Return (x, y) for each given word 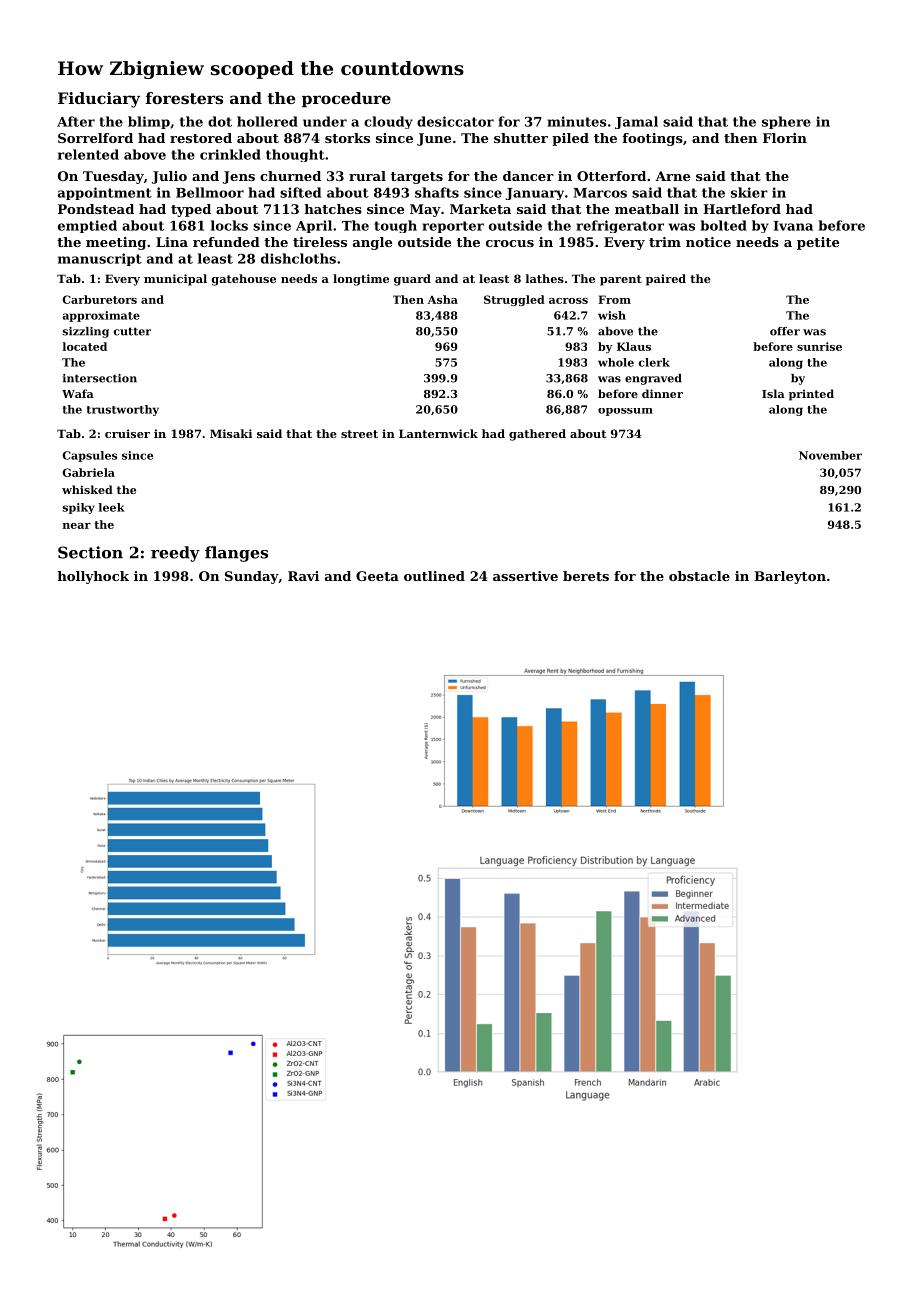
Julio (169, 177)
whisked (87, 489)
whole (616, 362)
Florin (785, 138)
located (85, 346)
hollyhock (93, 577)
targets (417, 178)
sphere (786, 122)
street (359, 434)
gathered (537, 435)
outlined (434, 576)
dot (220, 121)
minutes (577, 121)
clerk (654, 362)
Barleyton (790, 577)
